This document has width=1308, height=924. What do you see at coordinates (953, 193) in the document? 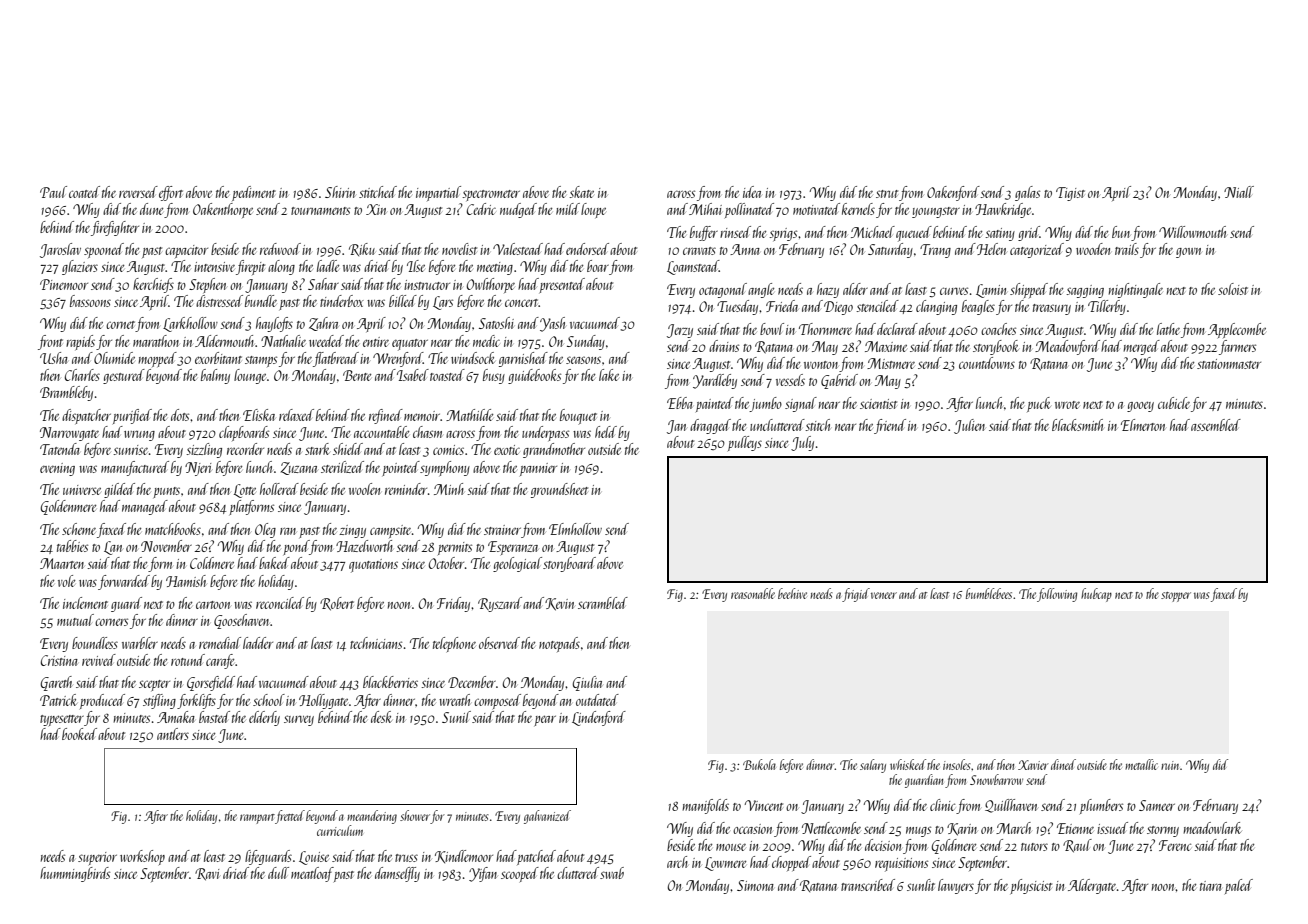
I see `Oakenford` at bounding box center [953, 193].
